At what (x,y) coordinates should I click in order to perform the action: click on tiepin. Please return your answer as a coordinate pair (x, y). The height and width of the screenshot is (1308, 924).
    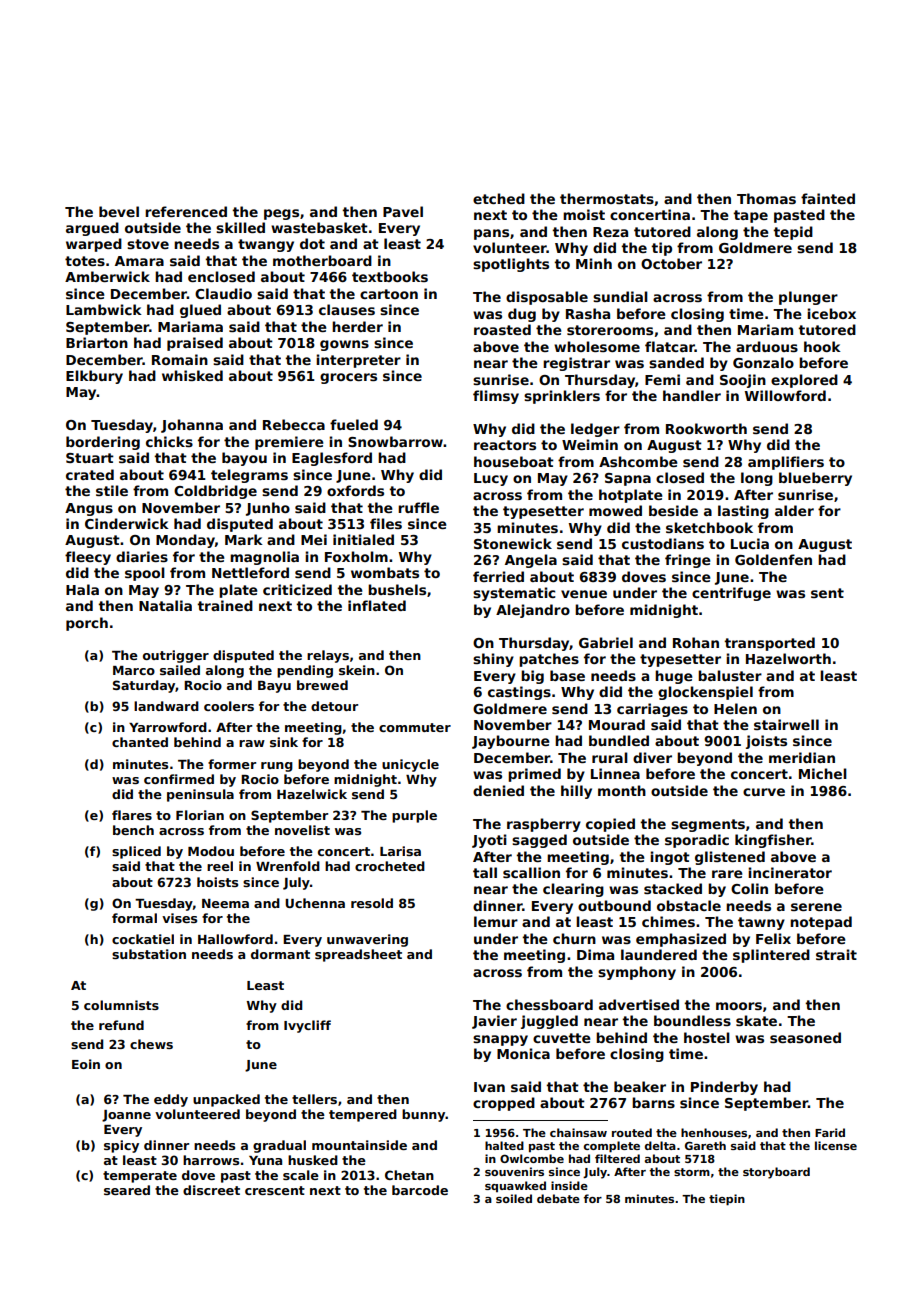
    Looking at the image, I should click on (727, 1200).
